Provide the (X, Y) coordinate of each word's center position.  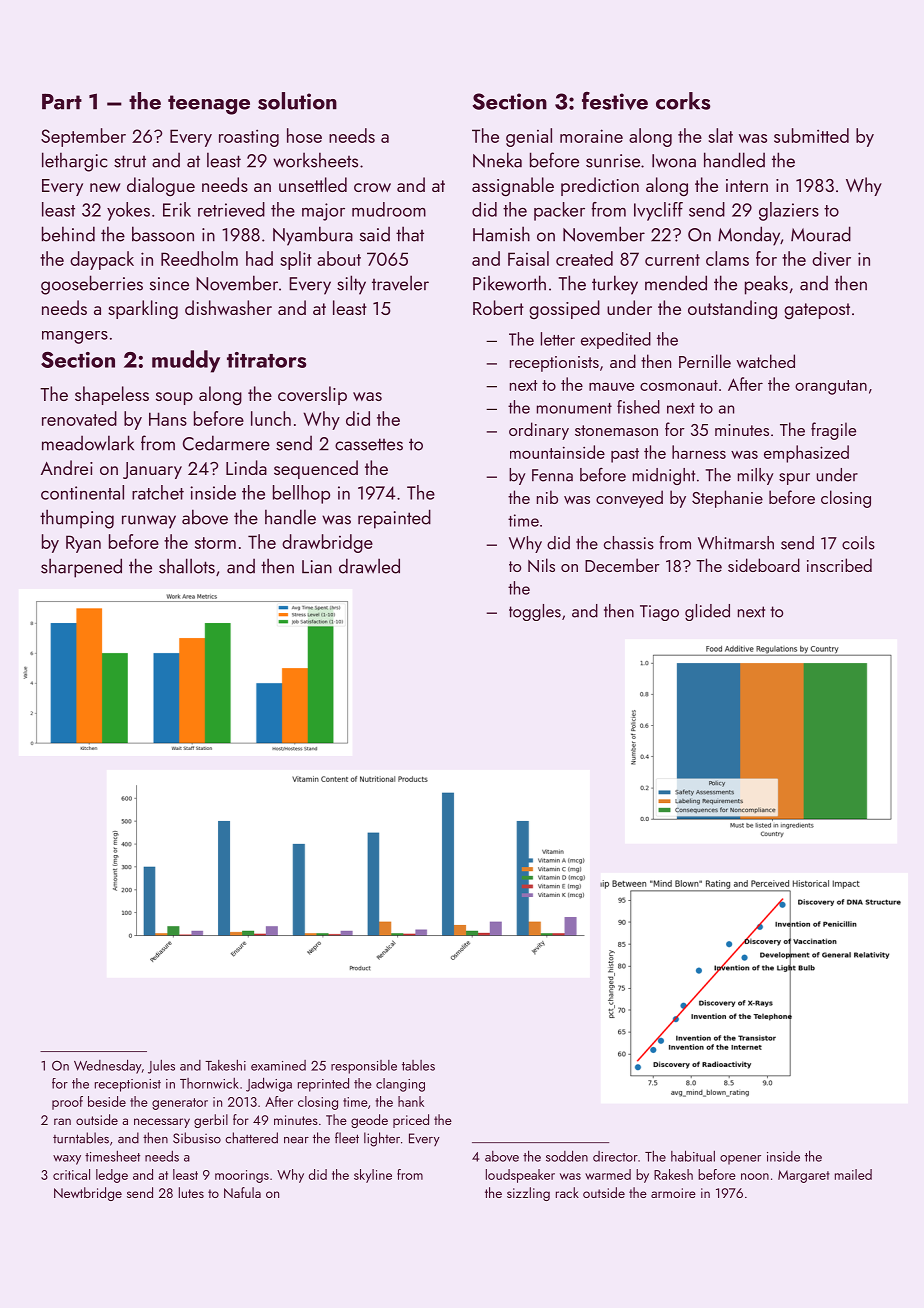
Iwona (674, 161)
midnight (664, 476)
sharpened (81, 568)
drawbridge (327, 543)
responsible (364, 1067)
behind (68, 234)
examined (278, 1065)
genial (529, 137)
